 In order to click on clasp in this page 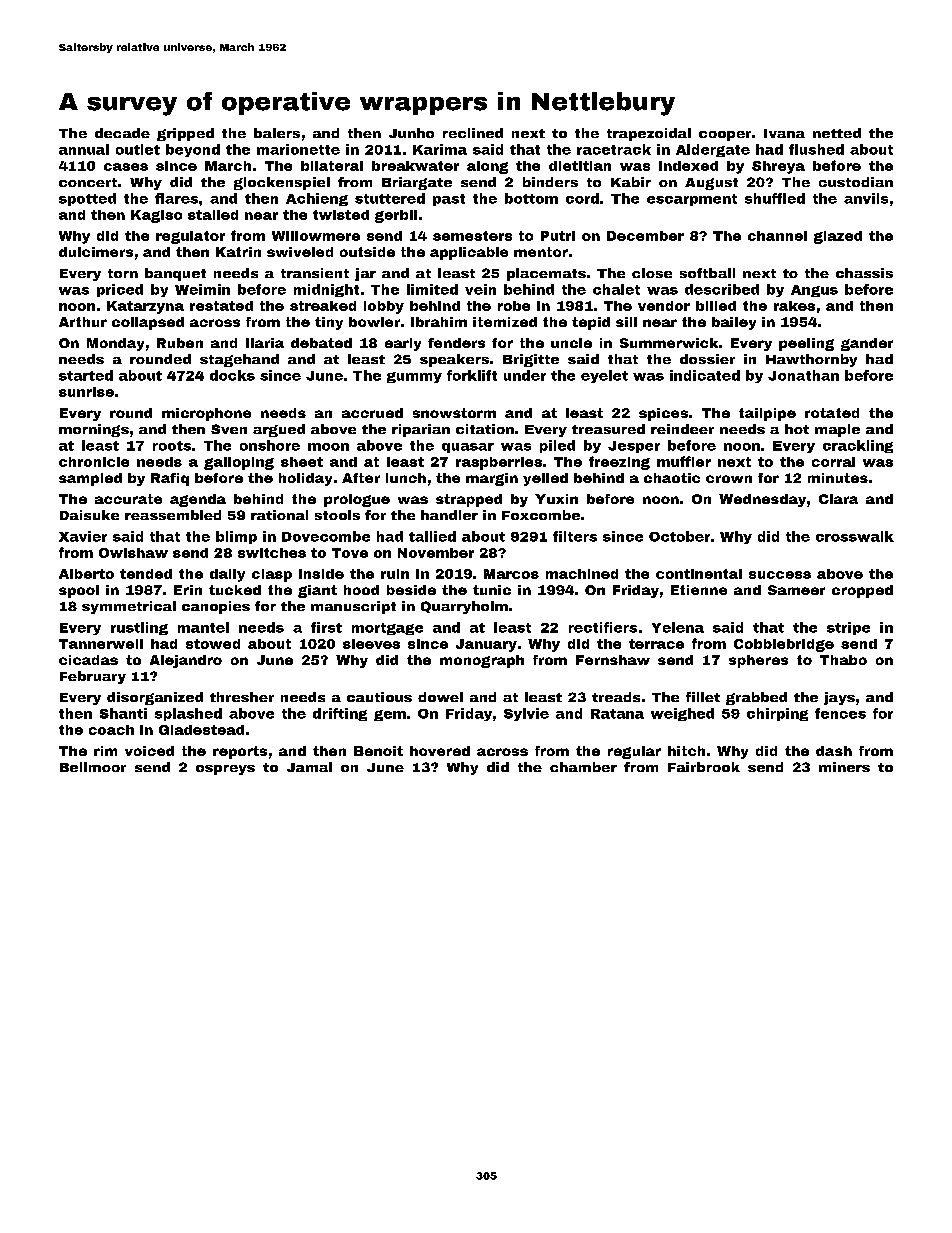, I will do `click(272, 575)`.
